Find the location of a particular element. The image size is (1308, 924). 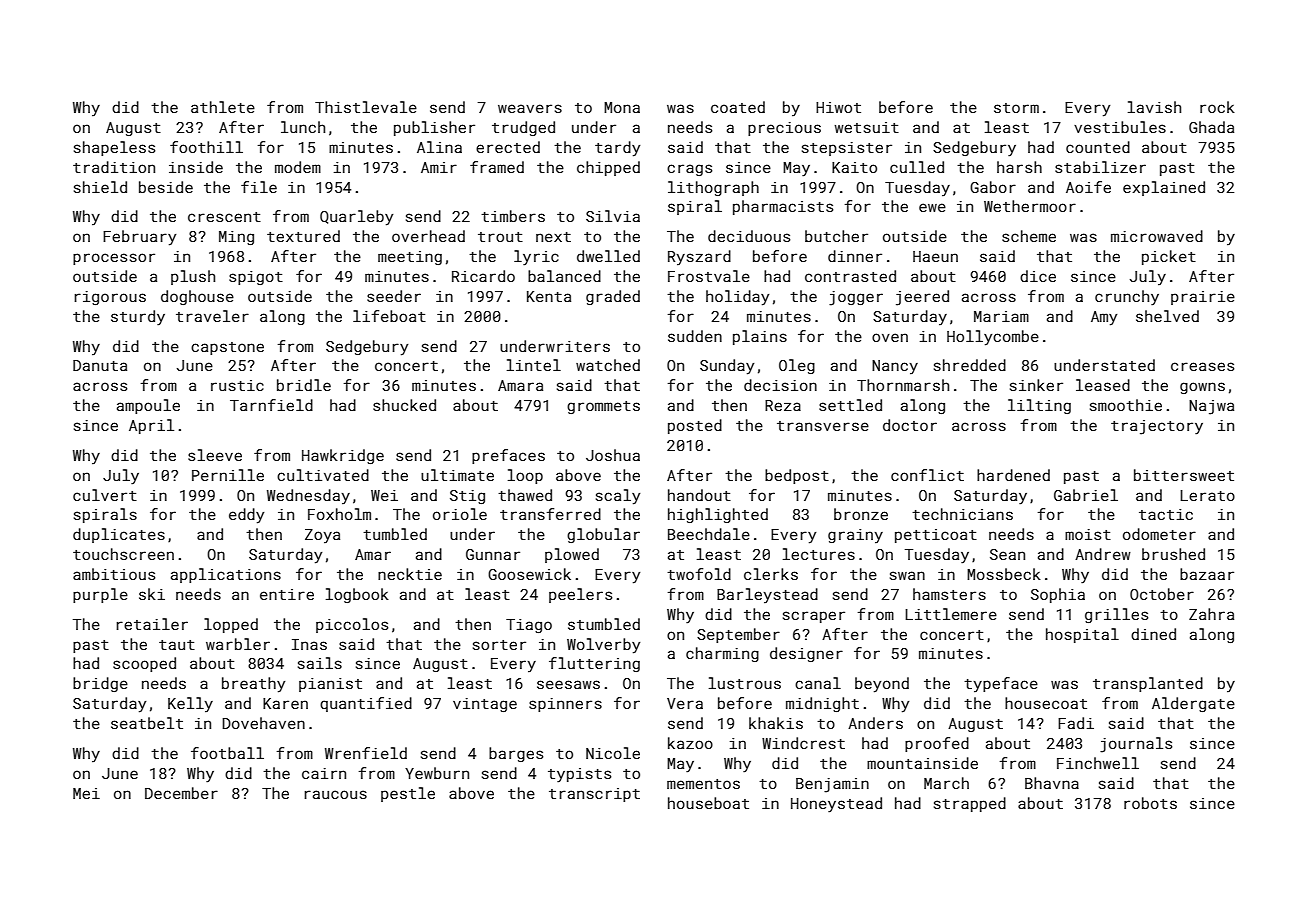

seeder is located at coordinates (394, 296).
